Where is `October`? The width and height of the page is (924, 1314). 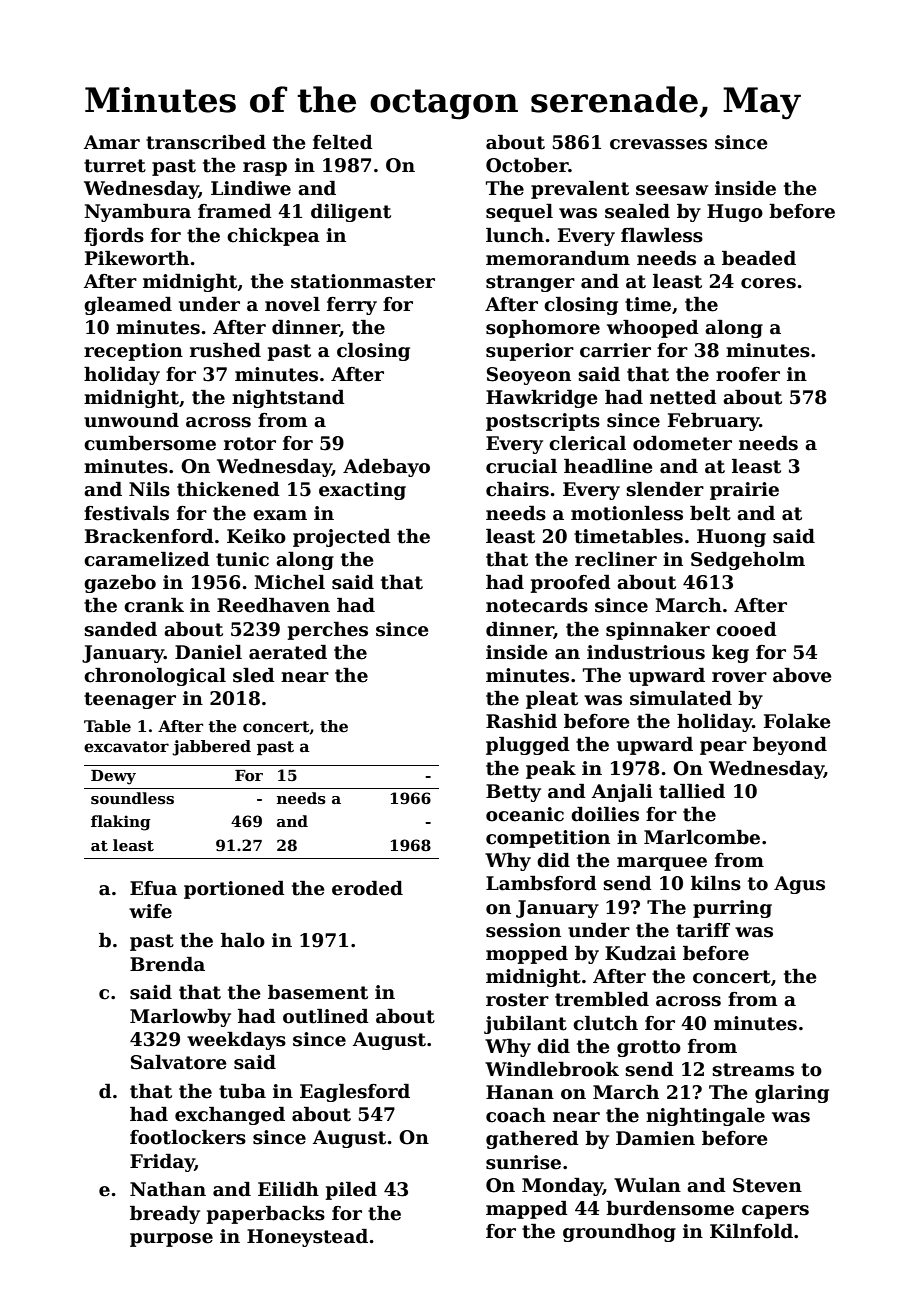 October is located at coordinates (527, 165).
